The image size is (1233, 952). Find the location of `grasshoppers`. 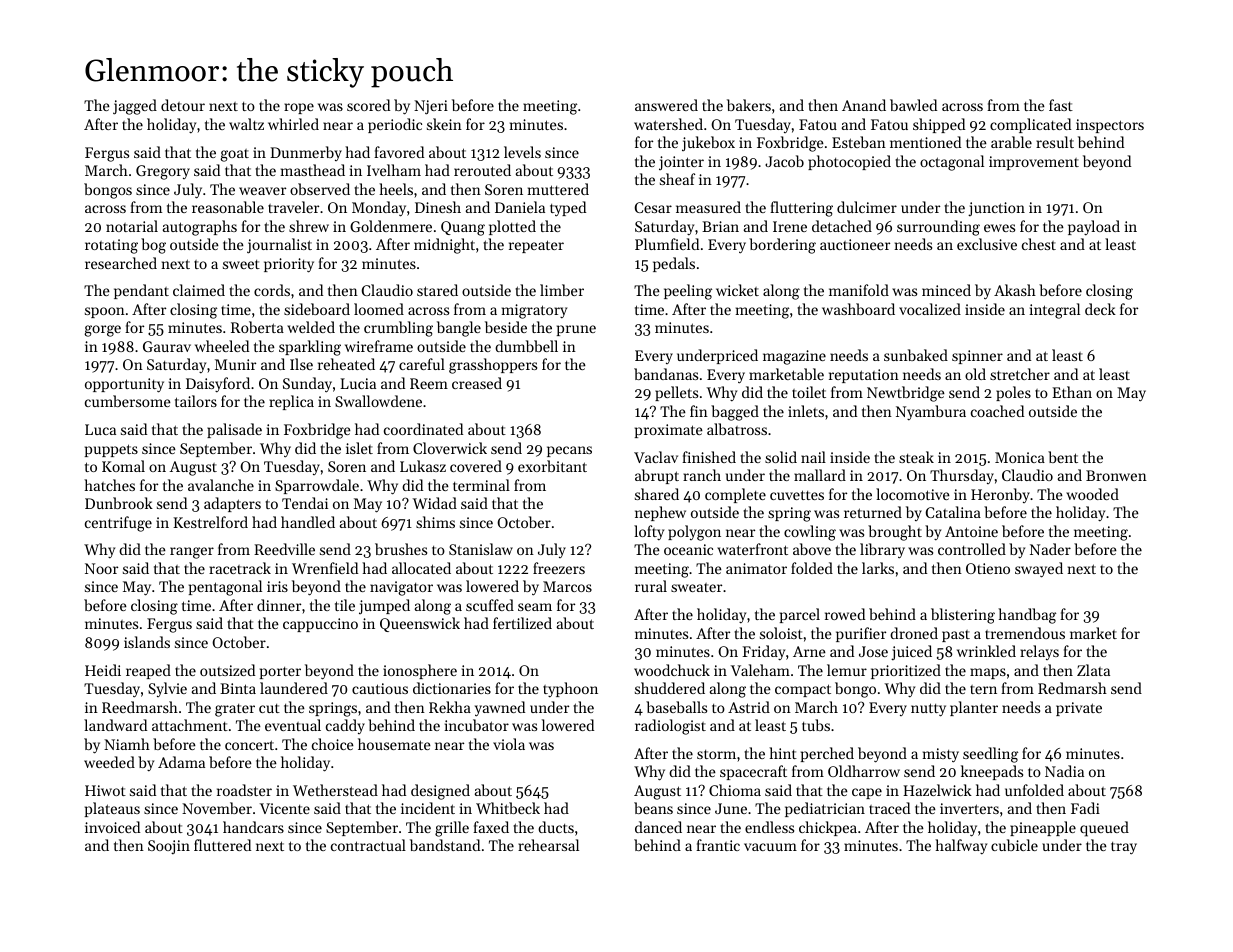

grasshoppers is located at coordinates (493, 366).
